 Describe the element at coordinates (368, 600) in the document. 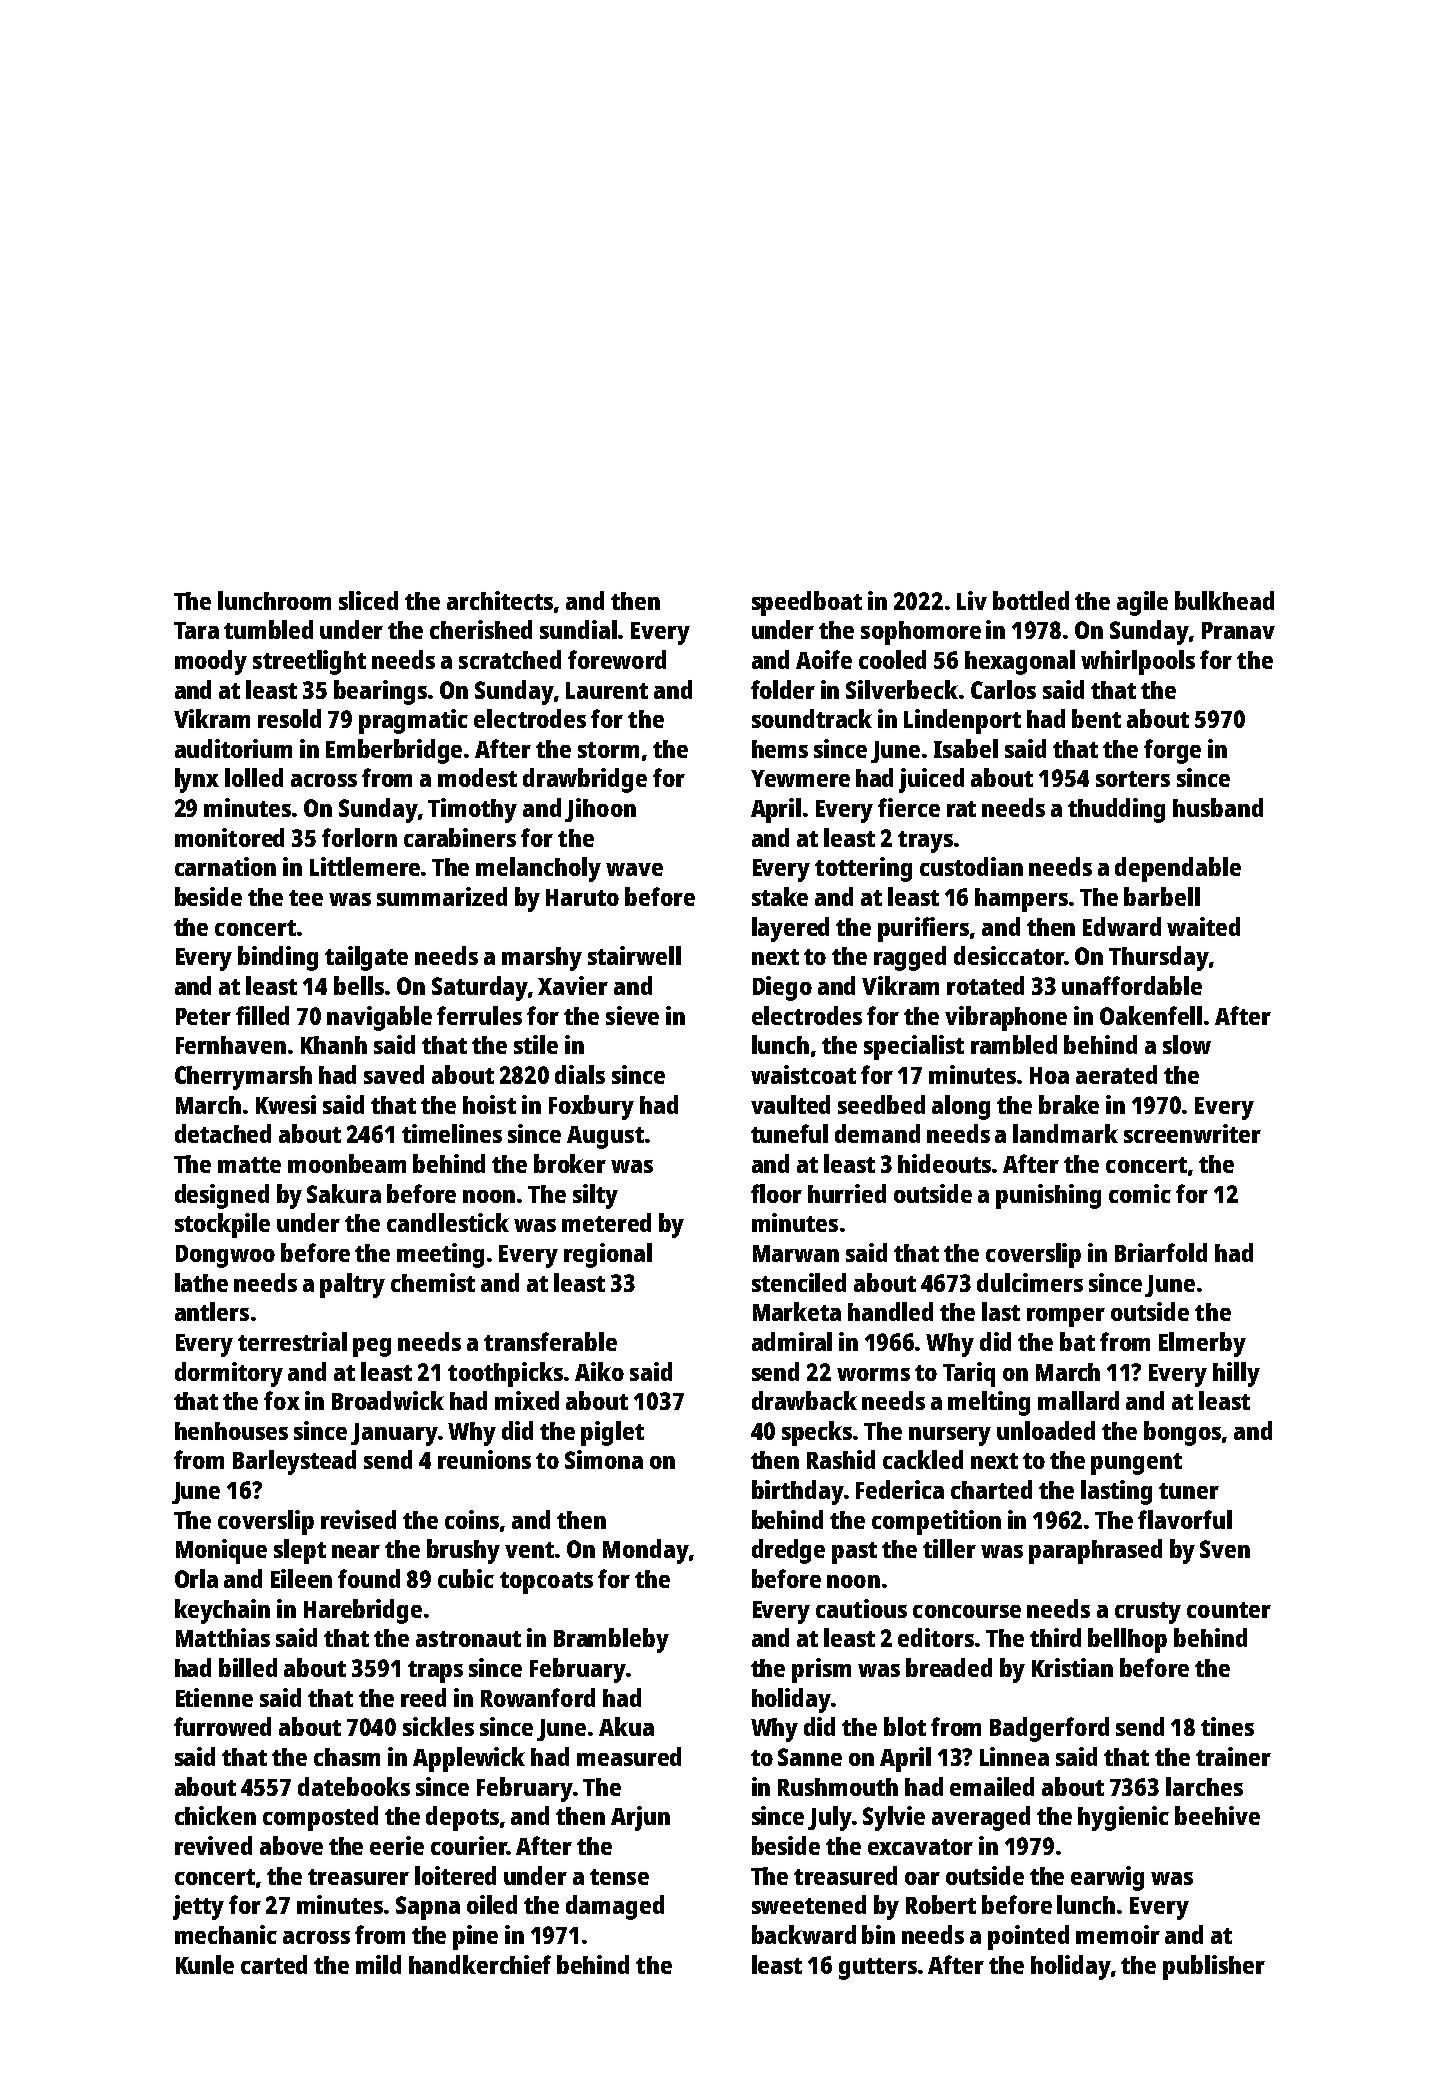

I see `sliced` at that location.
